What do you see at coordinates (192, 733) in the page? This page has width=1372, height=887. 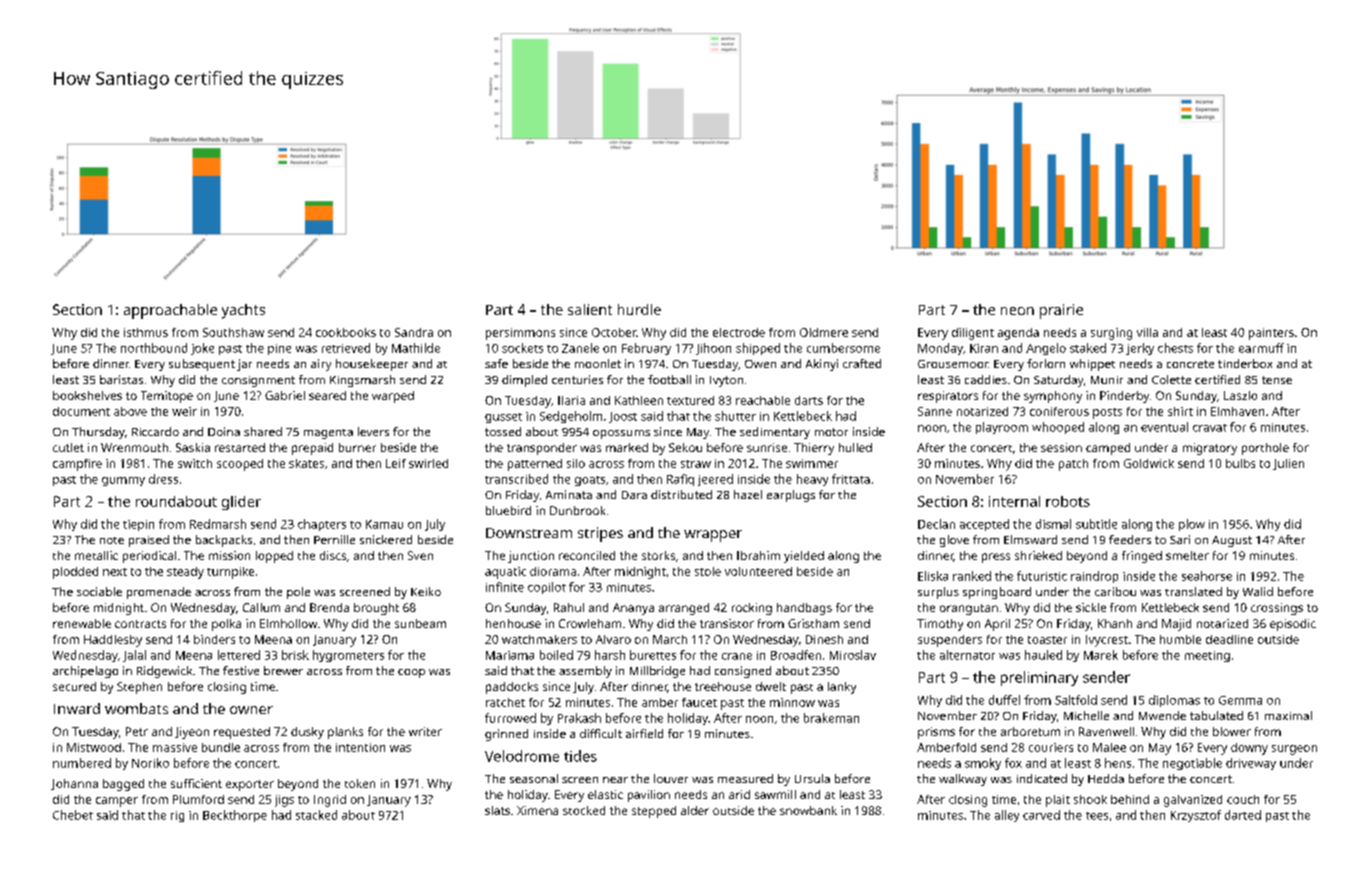 I see `Jiyeon` at bounding box center [192, 733].
